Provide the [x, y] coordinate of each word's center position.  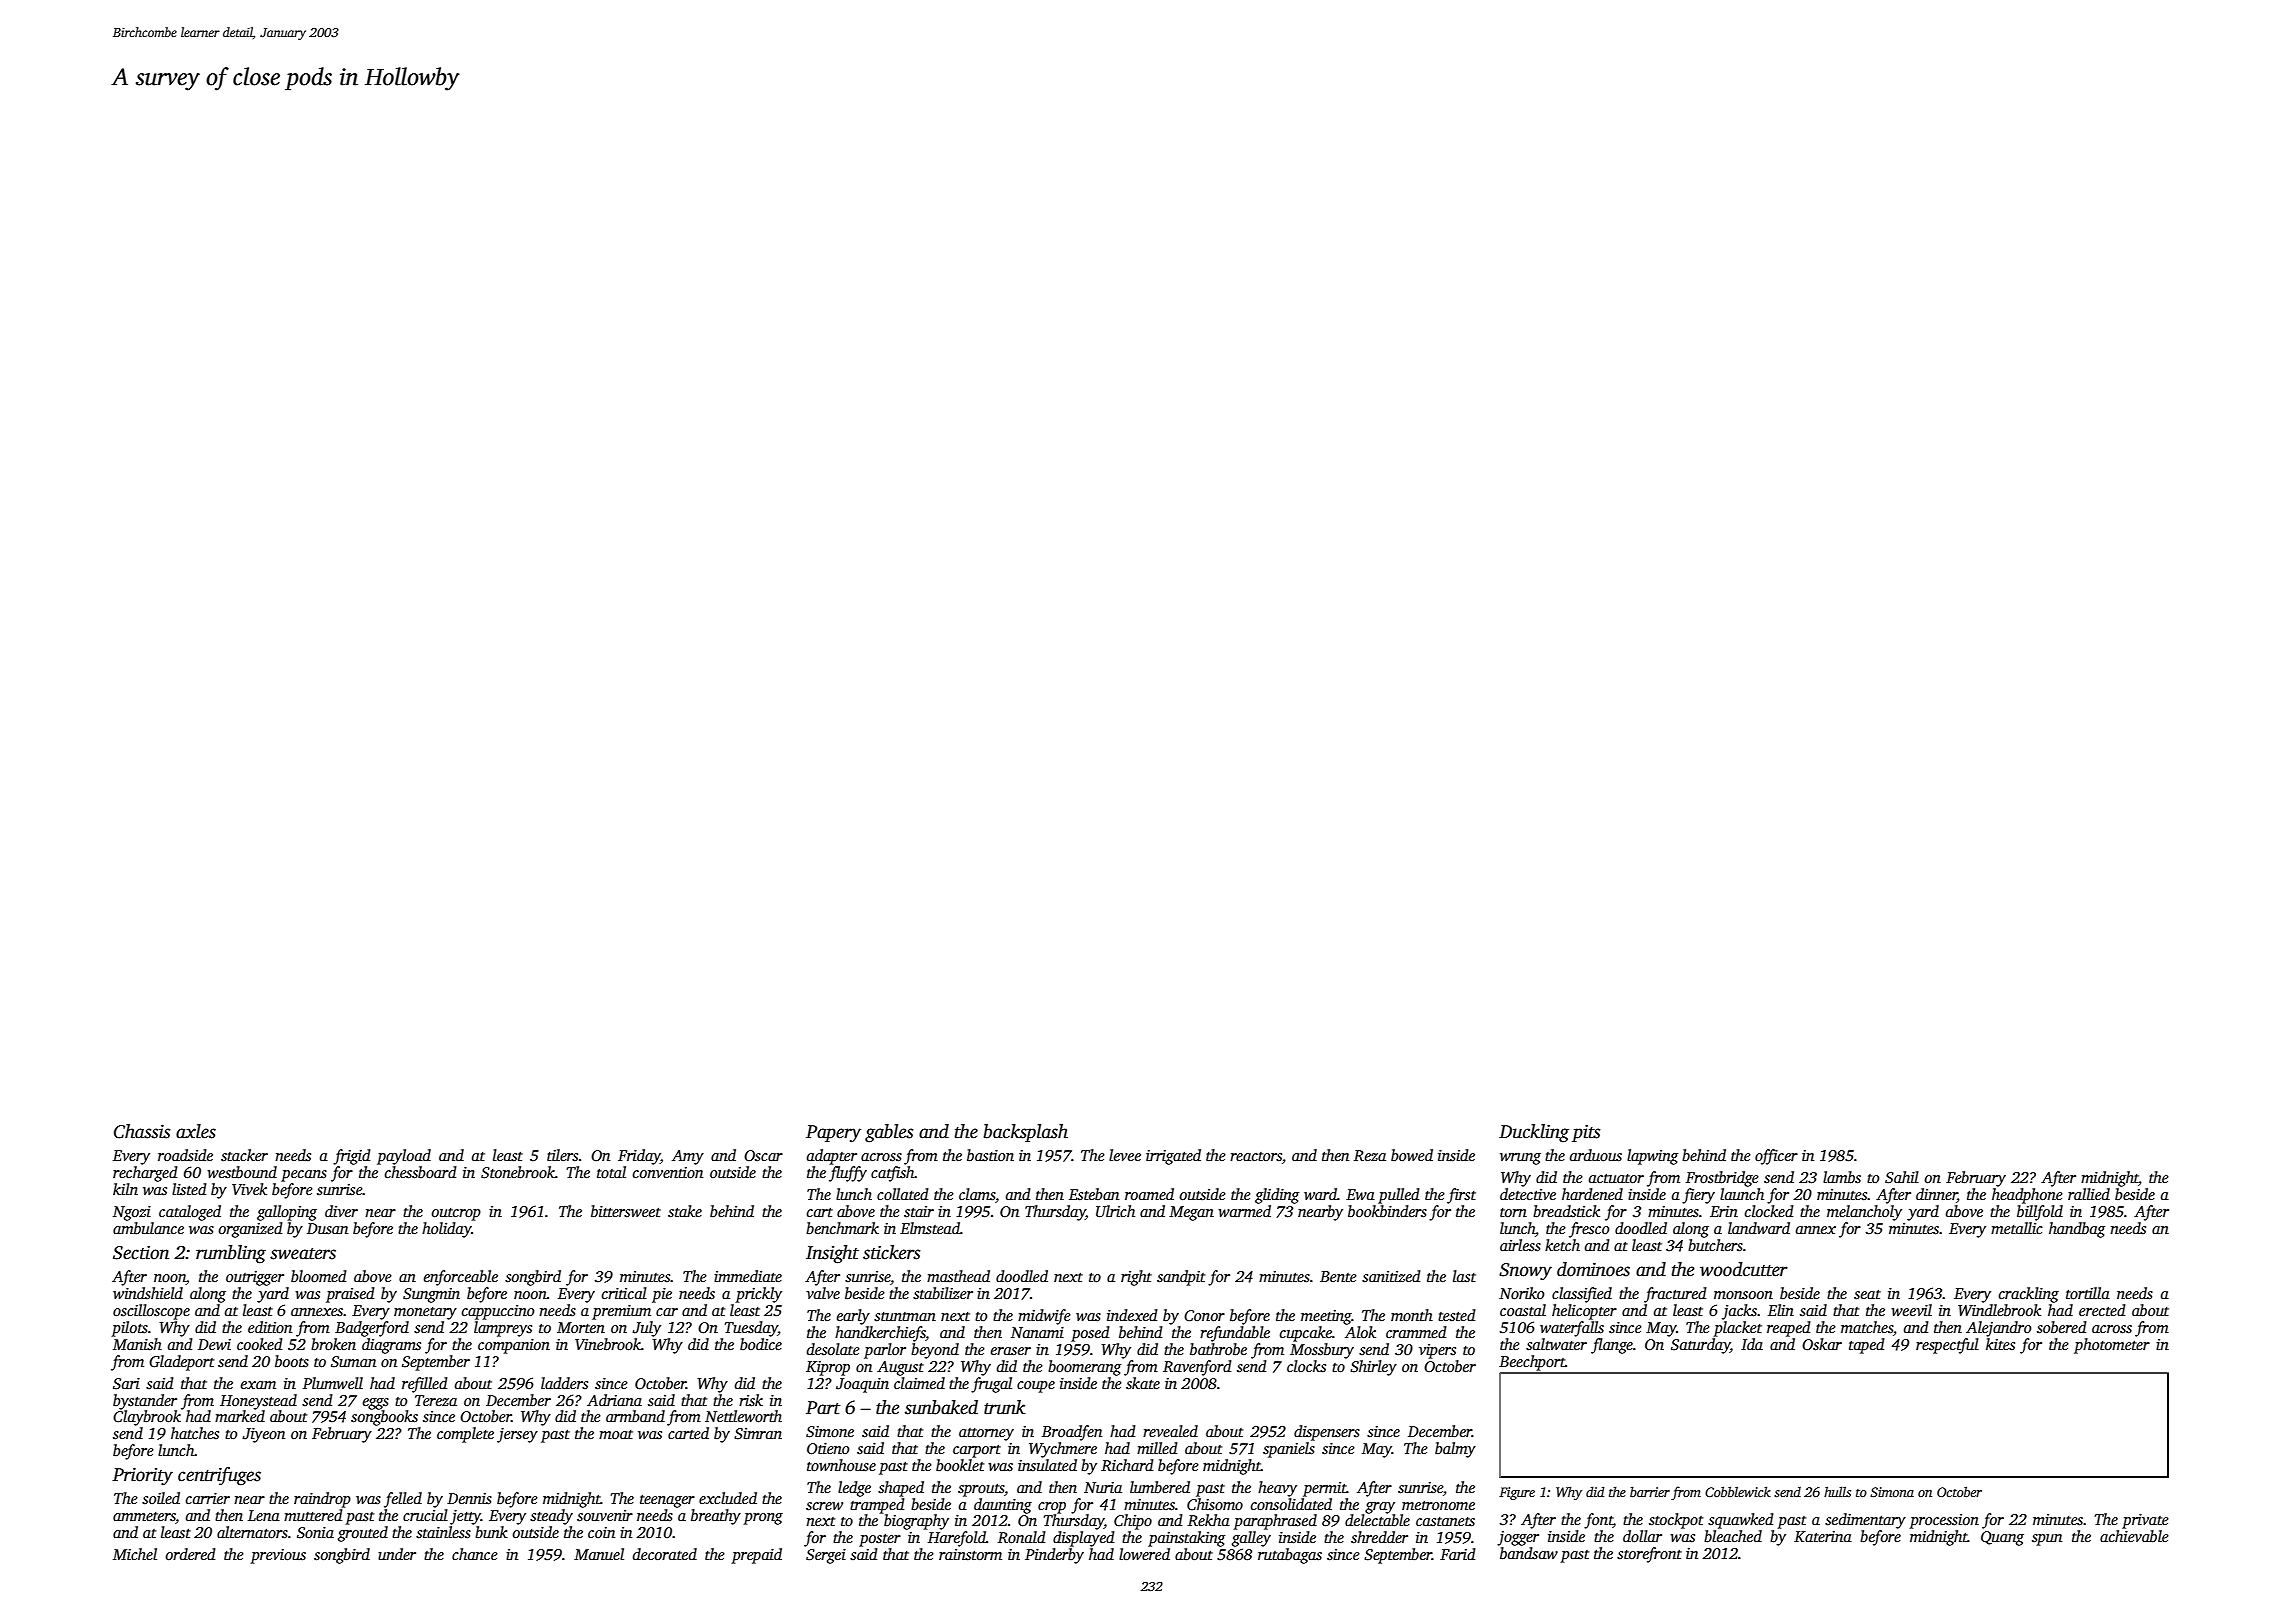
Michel [135, 1554]
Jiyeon [263, 1435]
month [1412, 1315]
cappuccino [498, 1312]
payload [404, 1157]
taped [1867, 1346]
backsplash [1026, 1133]
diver [341, 1211]
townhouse [841, 1465]
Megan [1191, 1213]
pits [1586, 1133]
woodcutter [1744, 1269]
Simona [1892, 1492]
